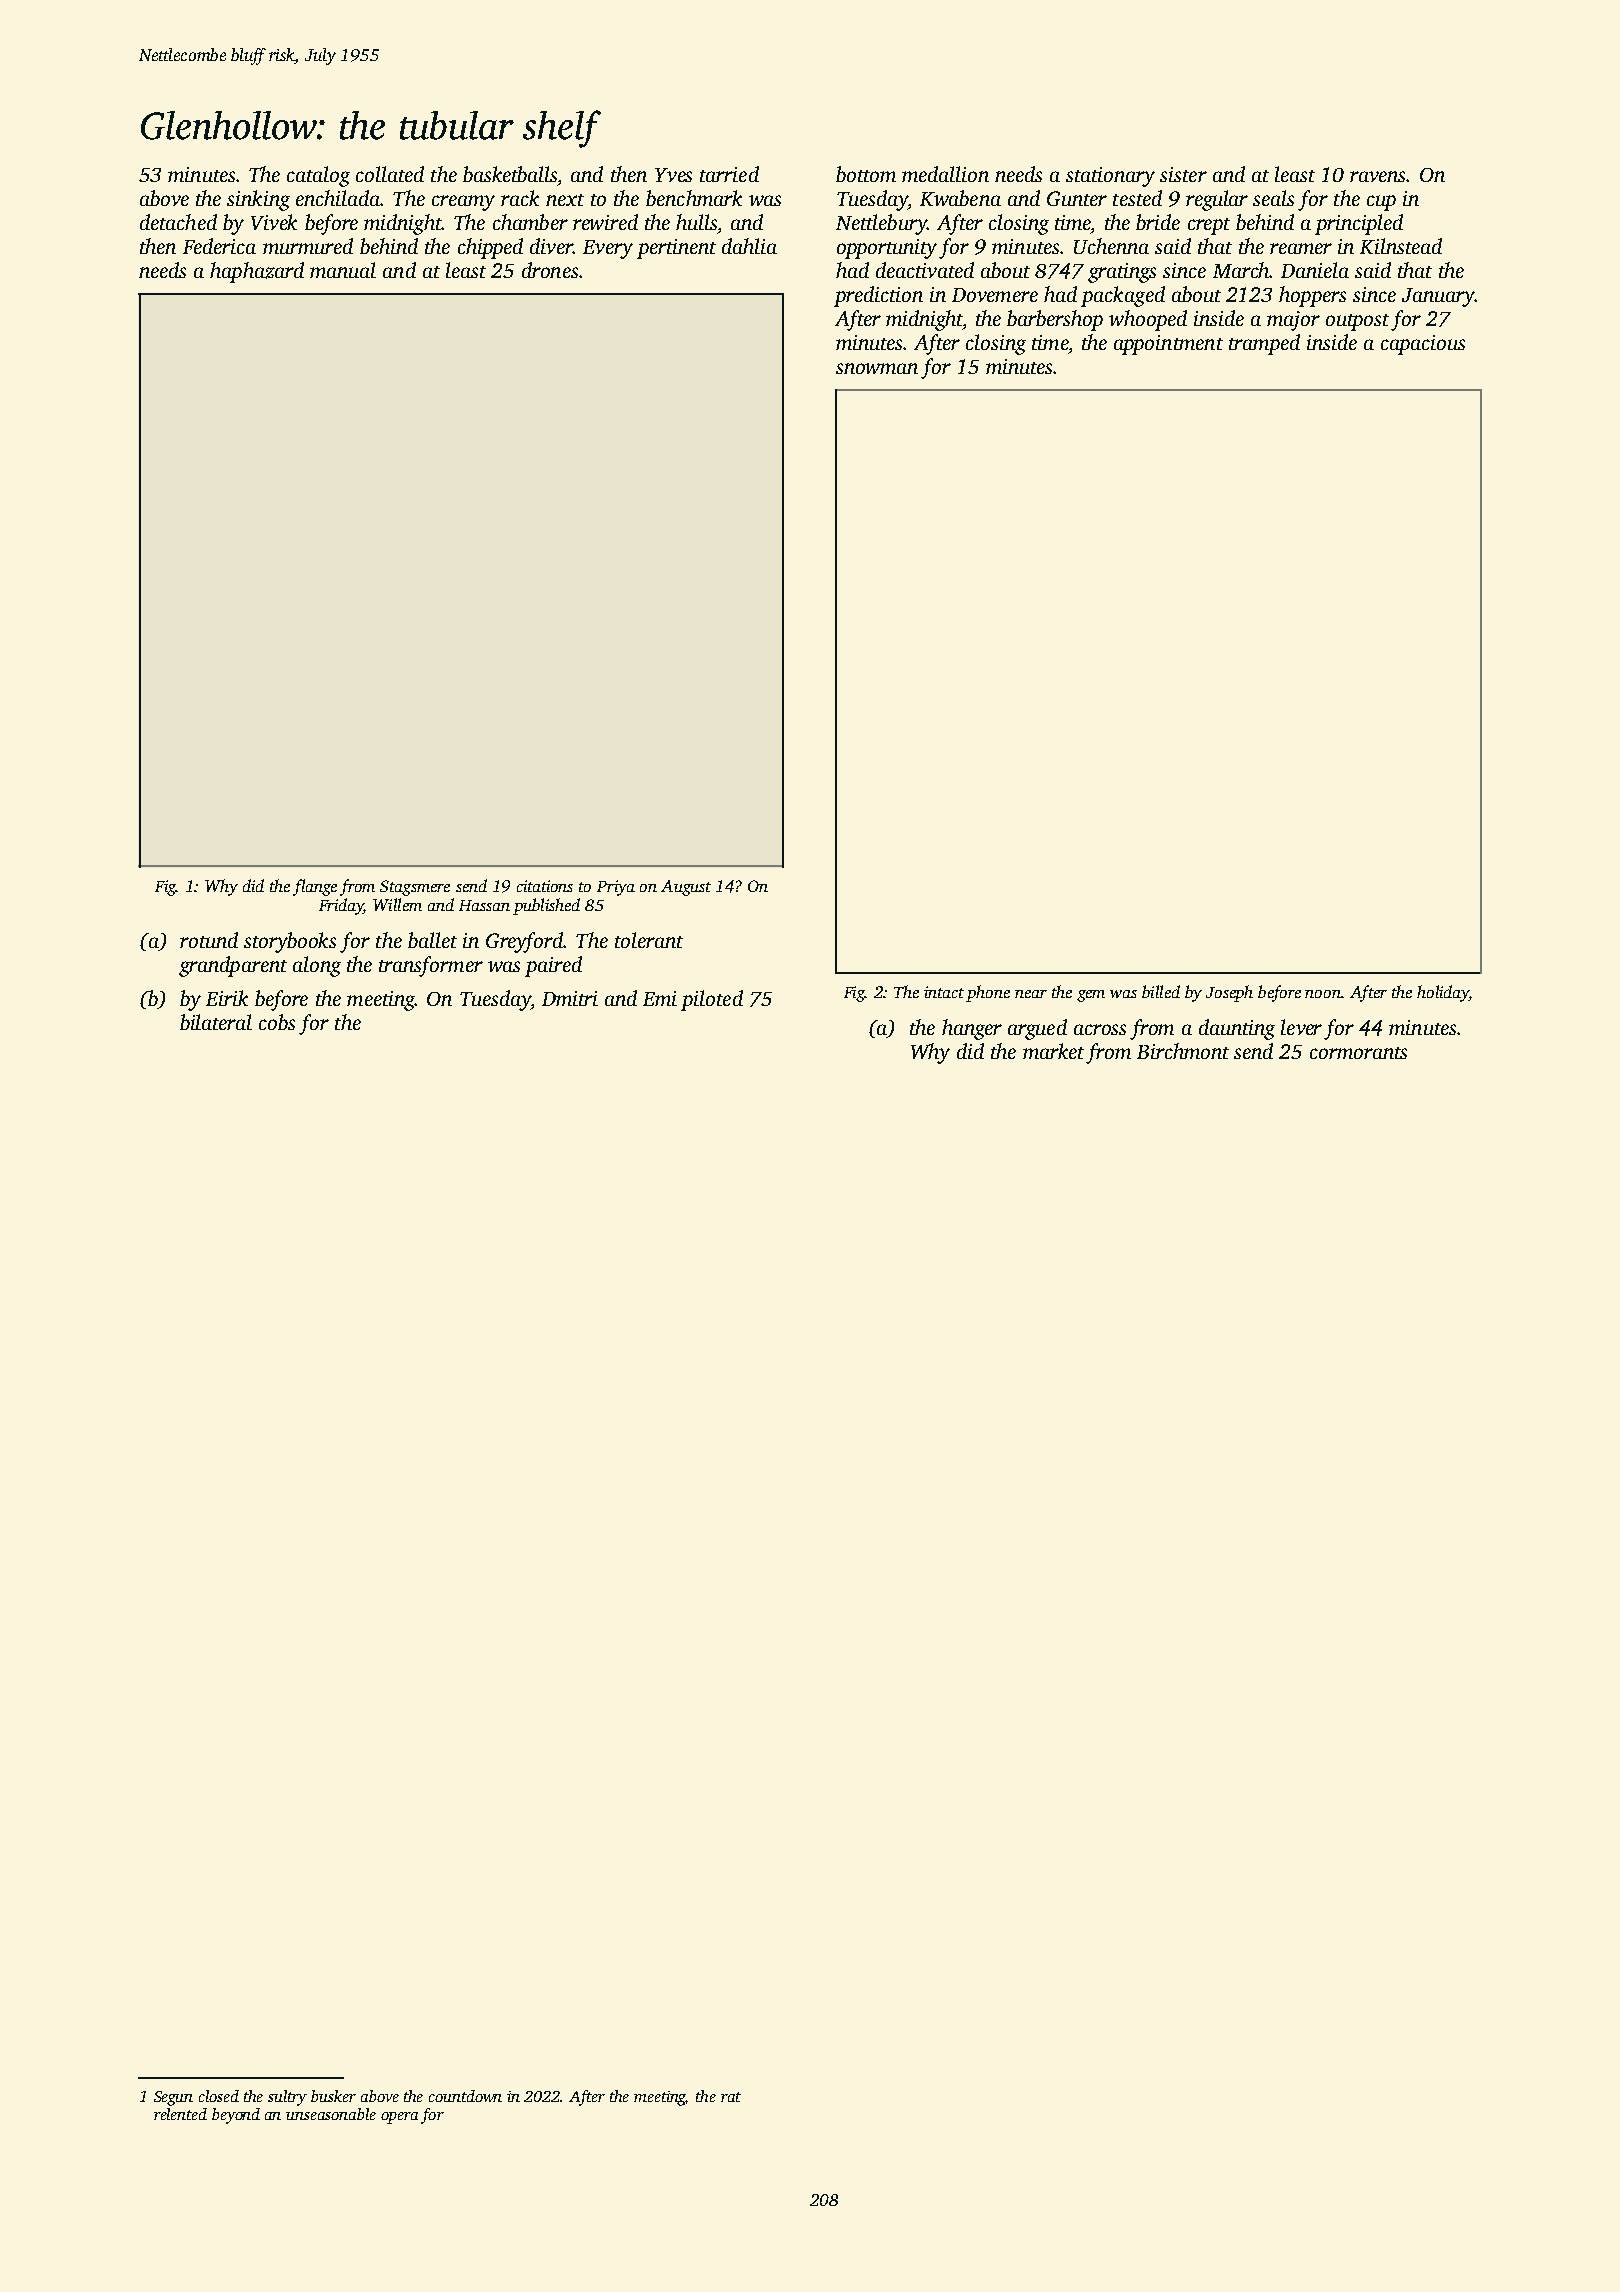  Describe the element at coordinates (1301, 1027) in the screenshot. I see `lever` at that location.
